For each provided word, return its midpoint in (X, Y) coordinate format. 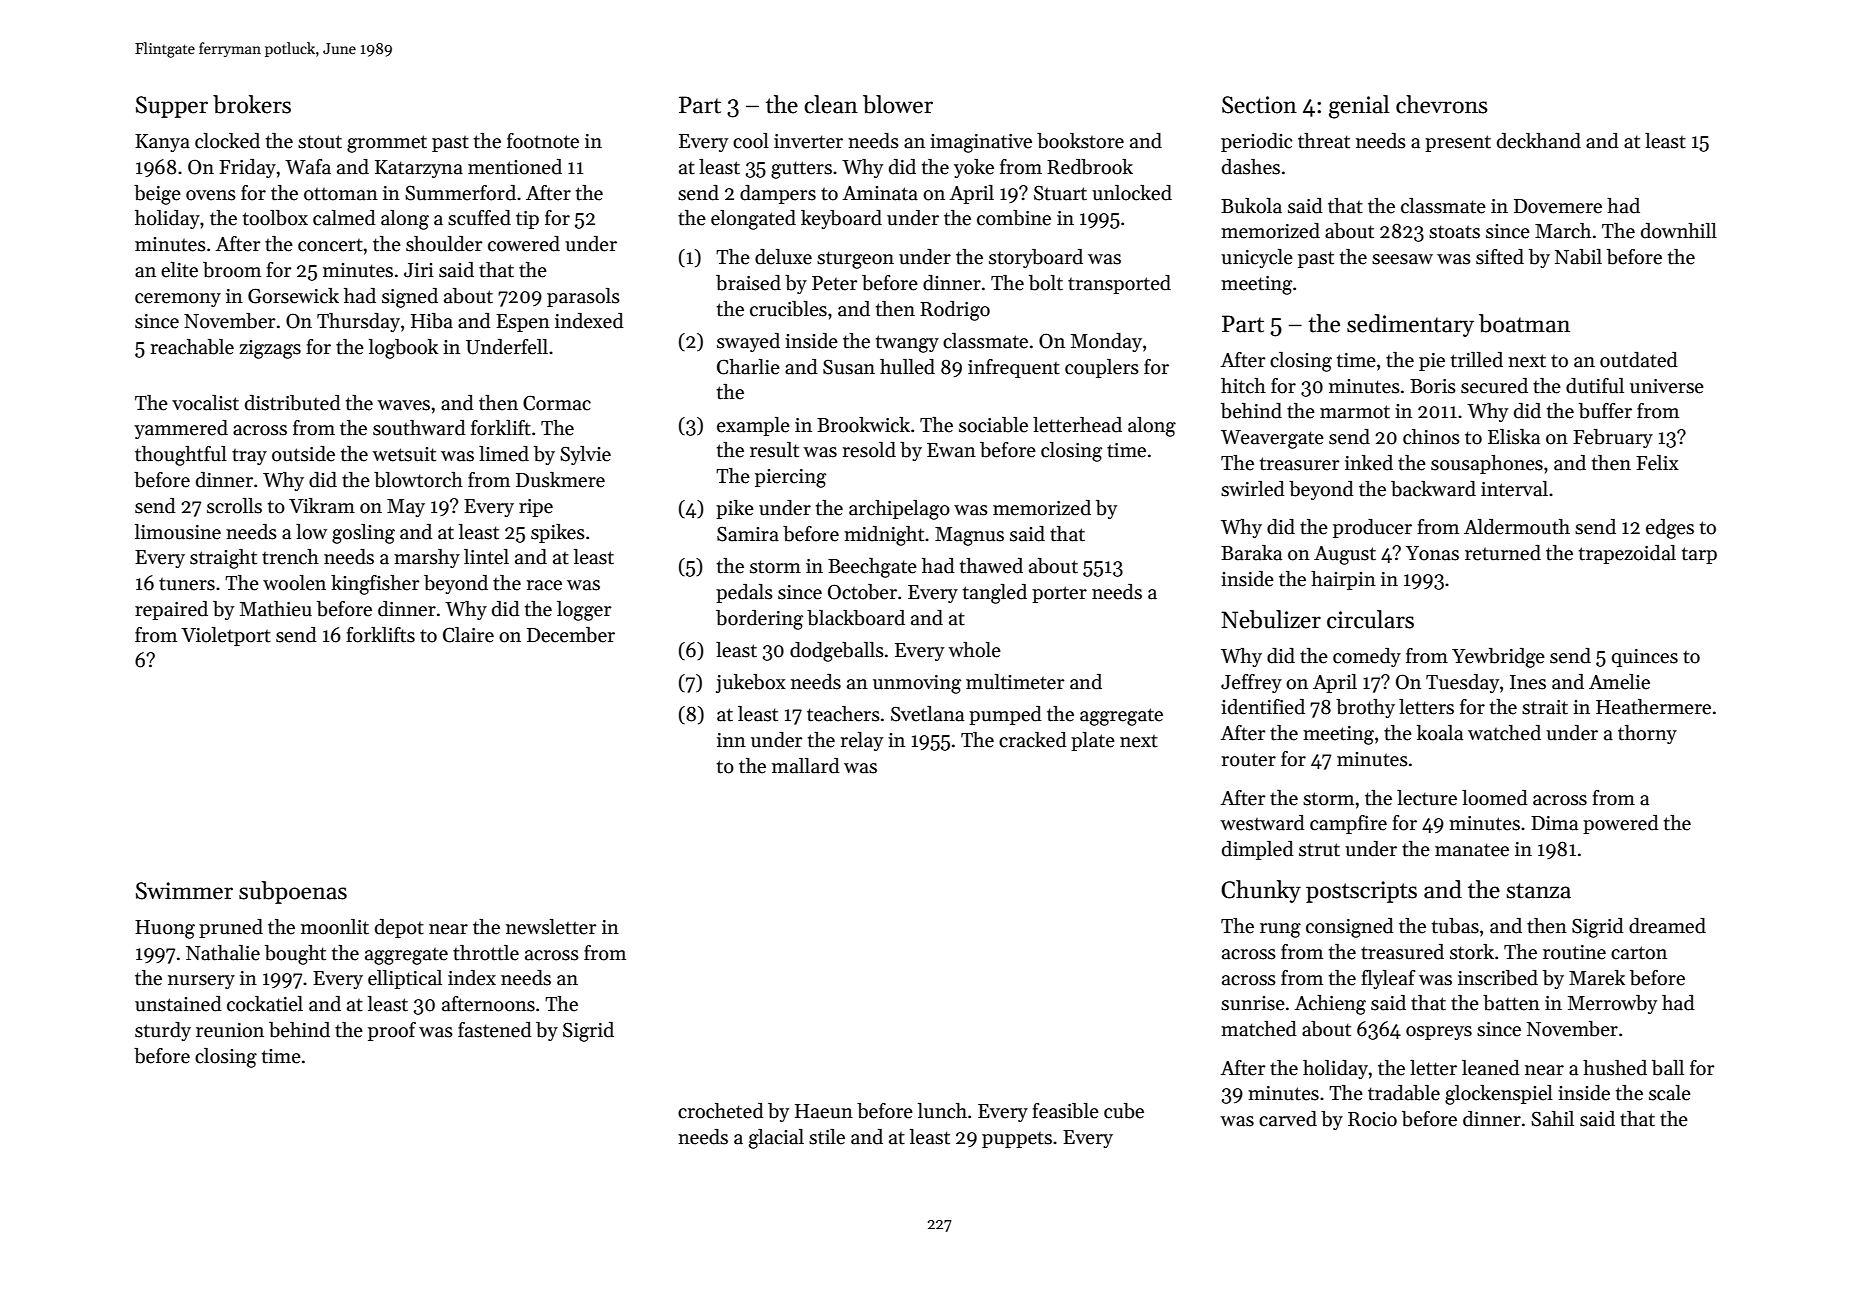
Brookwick (863, 425)
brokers (252, 104)
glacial (776, 1139)
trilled (1477, 360)
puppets (1017, 1140)
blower (898, 104)
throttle (486, 953)
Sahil (1552, 1119)
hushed (1615, 1068)
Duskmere (560, 480)
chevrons (1442, 104)
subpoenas (293, 892)
